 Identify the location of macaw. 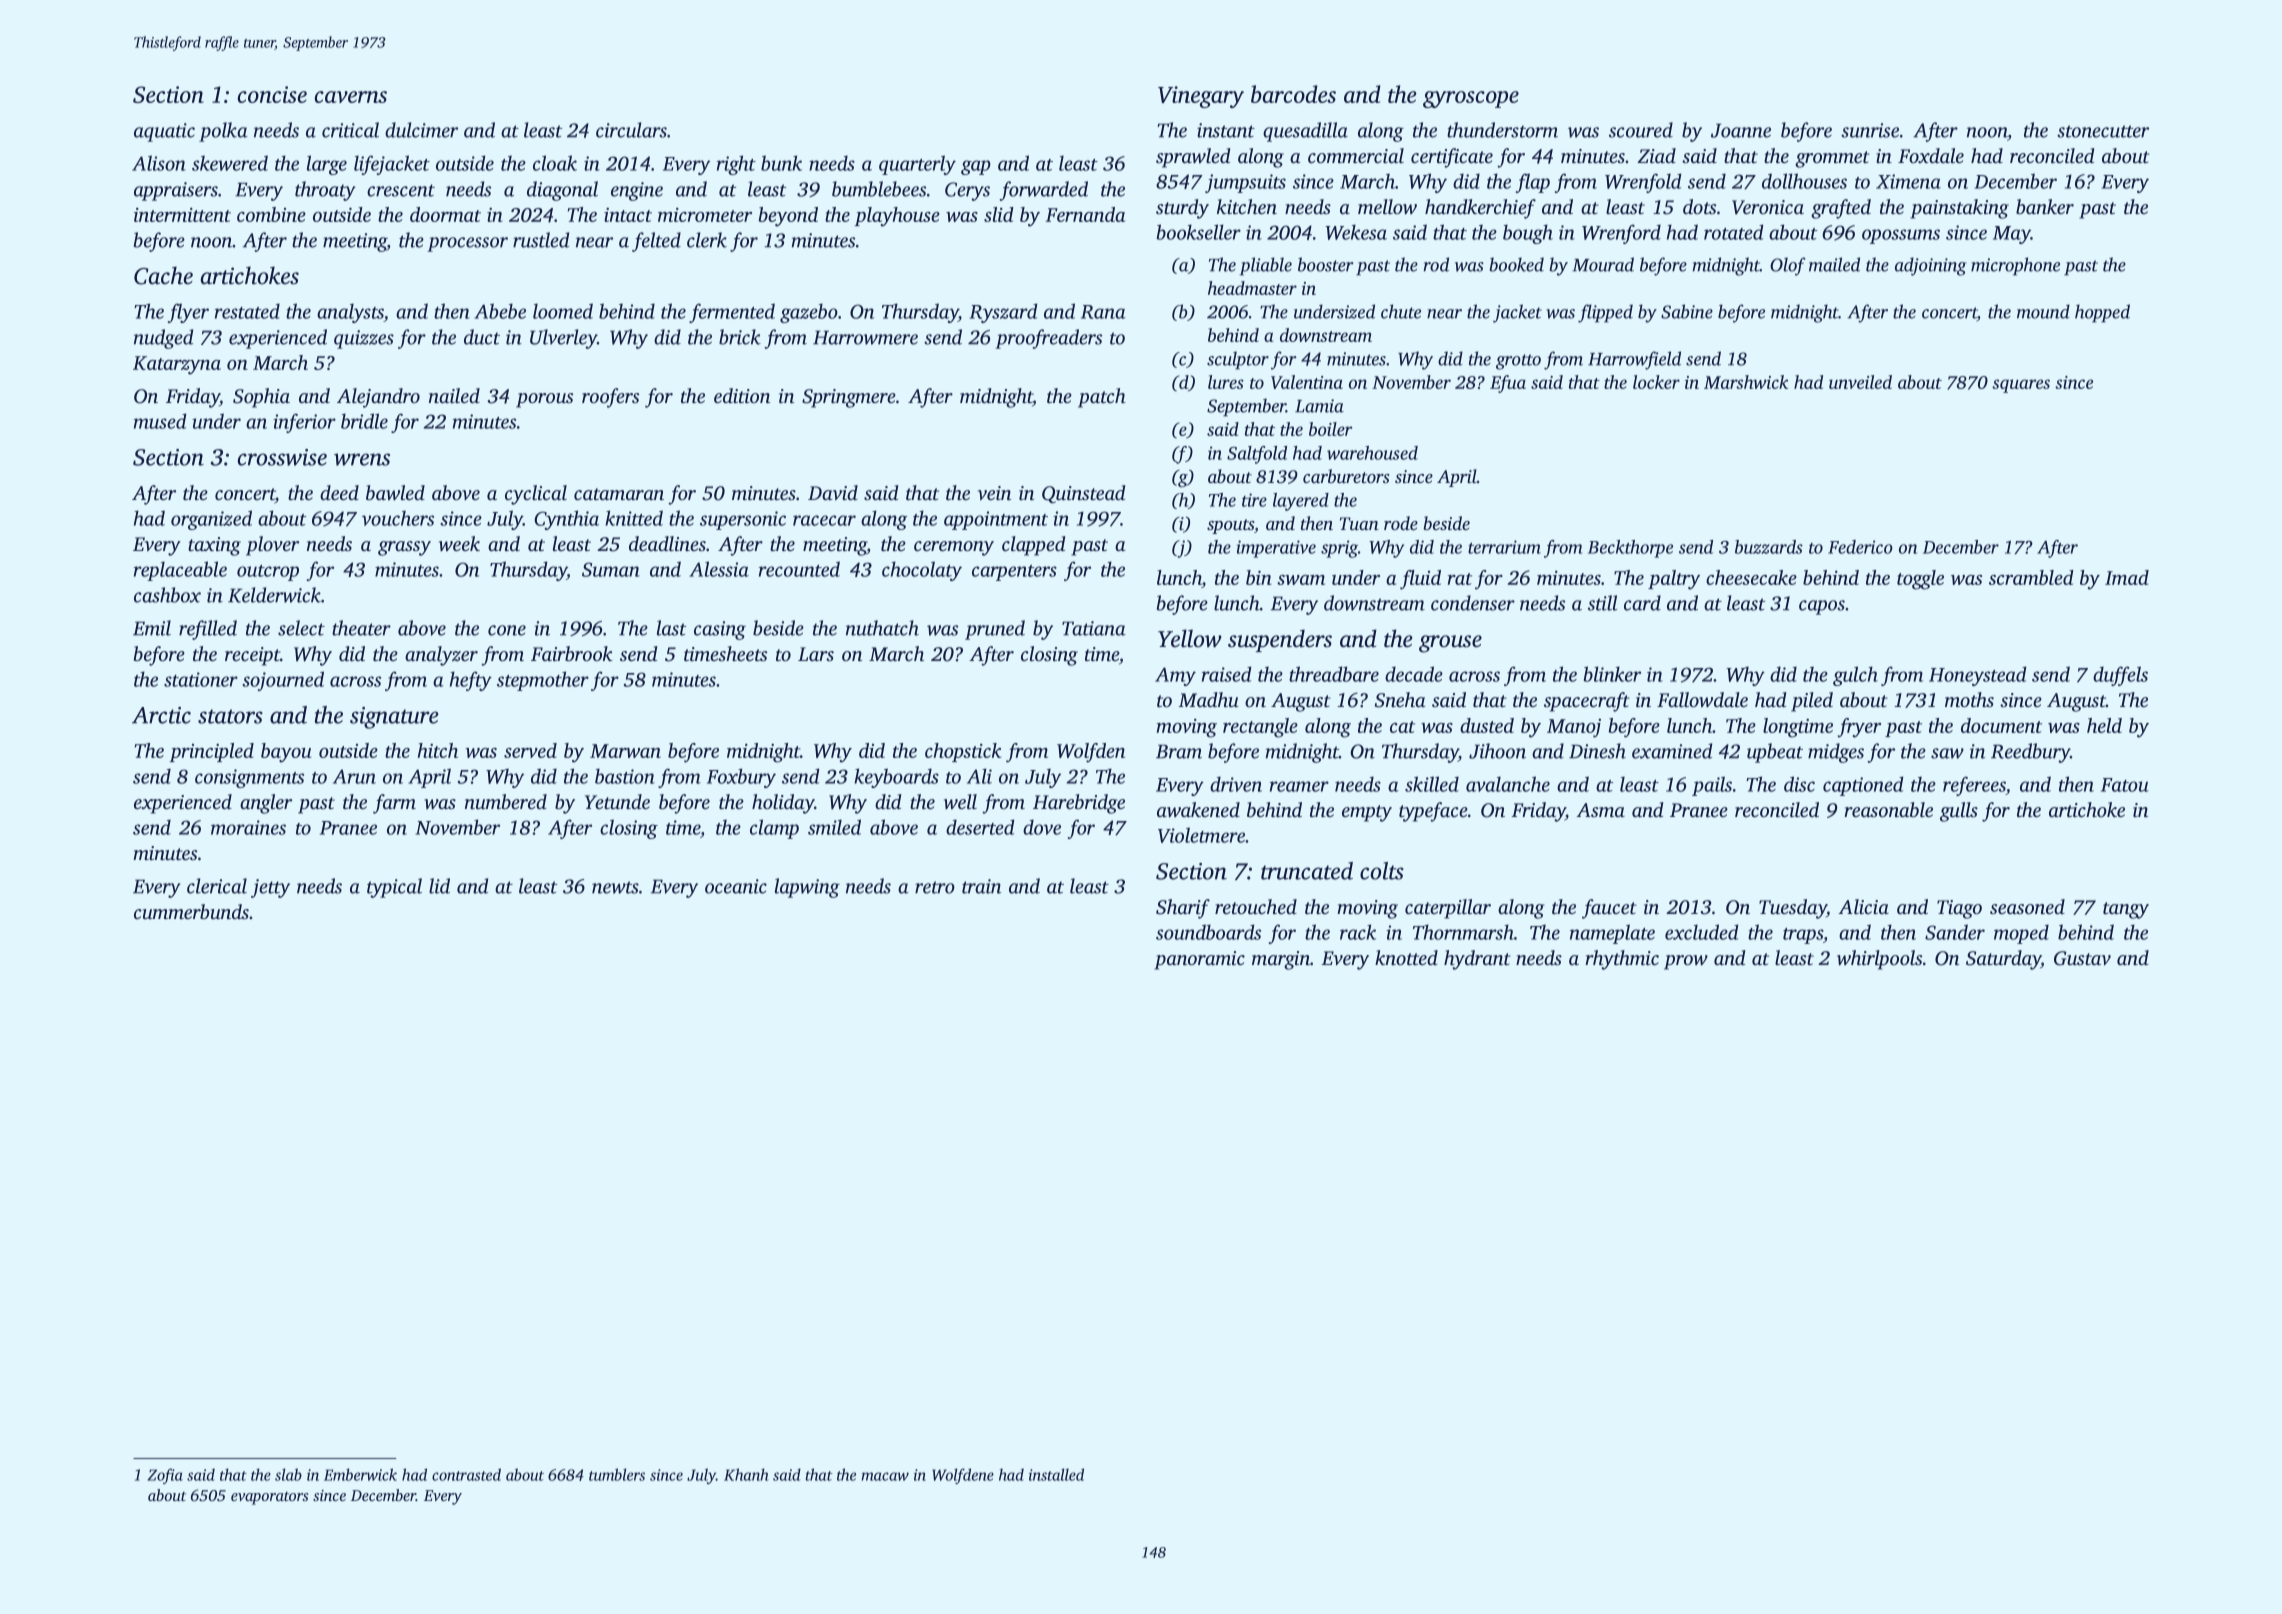
(885, 1476).
